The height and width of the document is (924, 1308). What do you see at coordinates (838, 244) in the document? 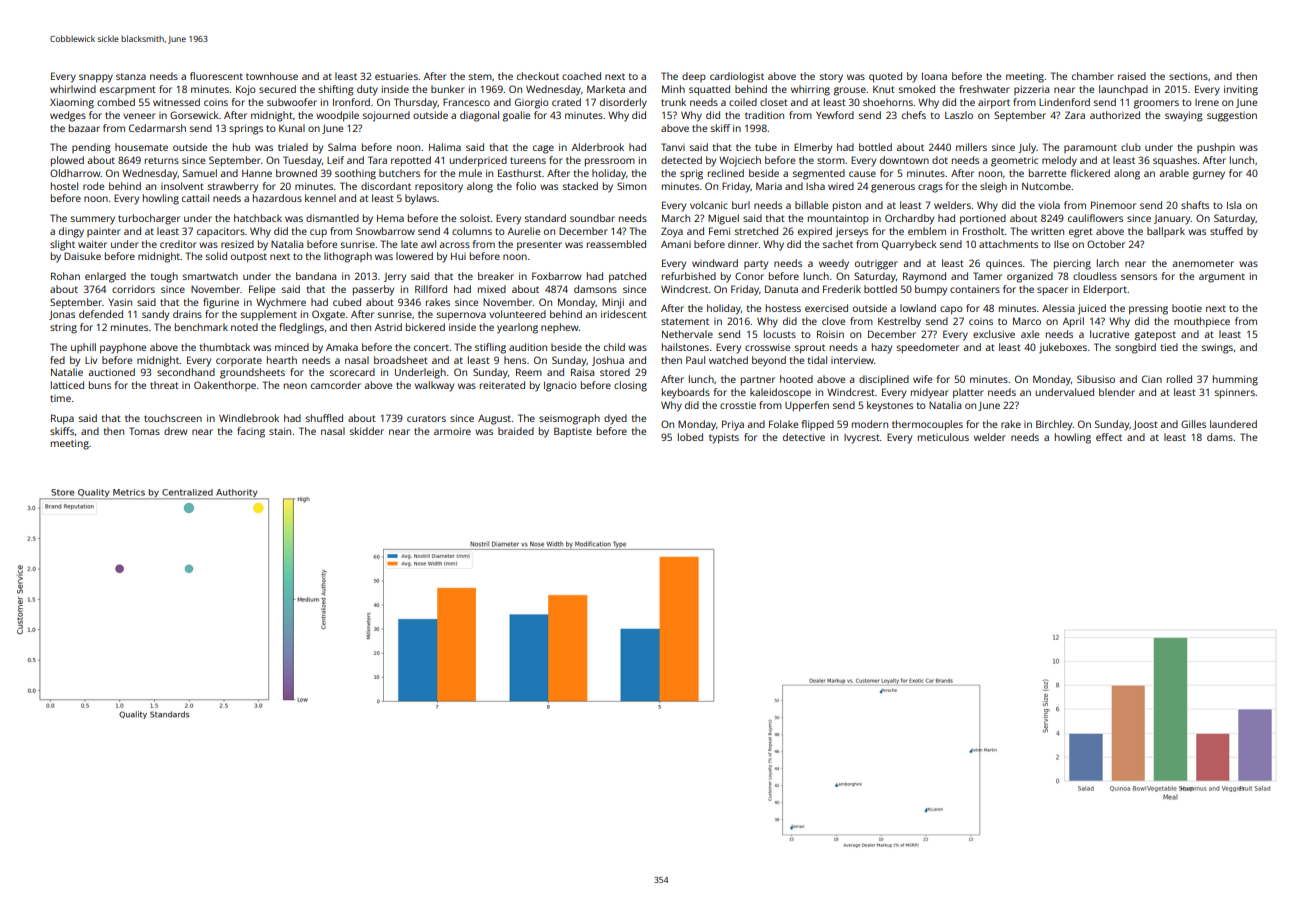
I see `sachet` at bounding box center [838, 244].
